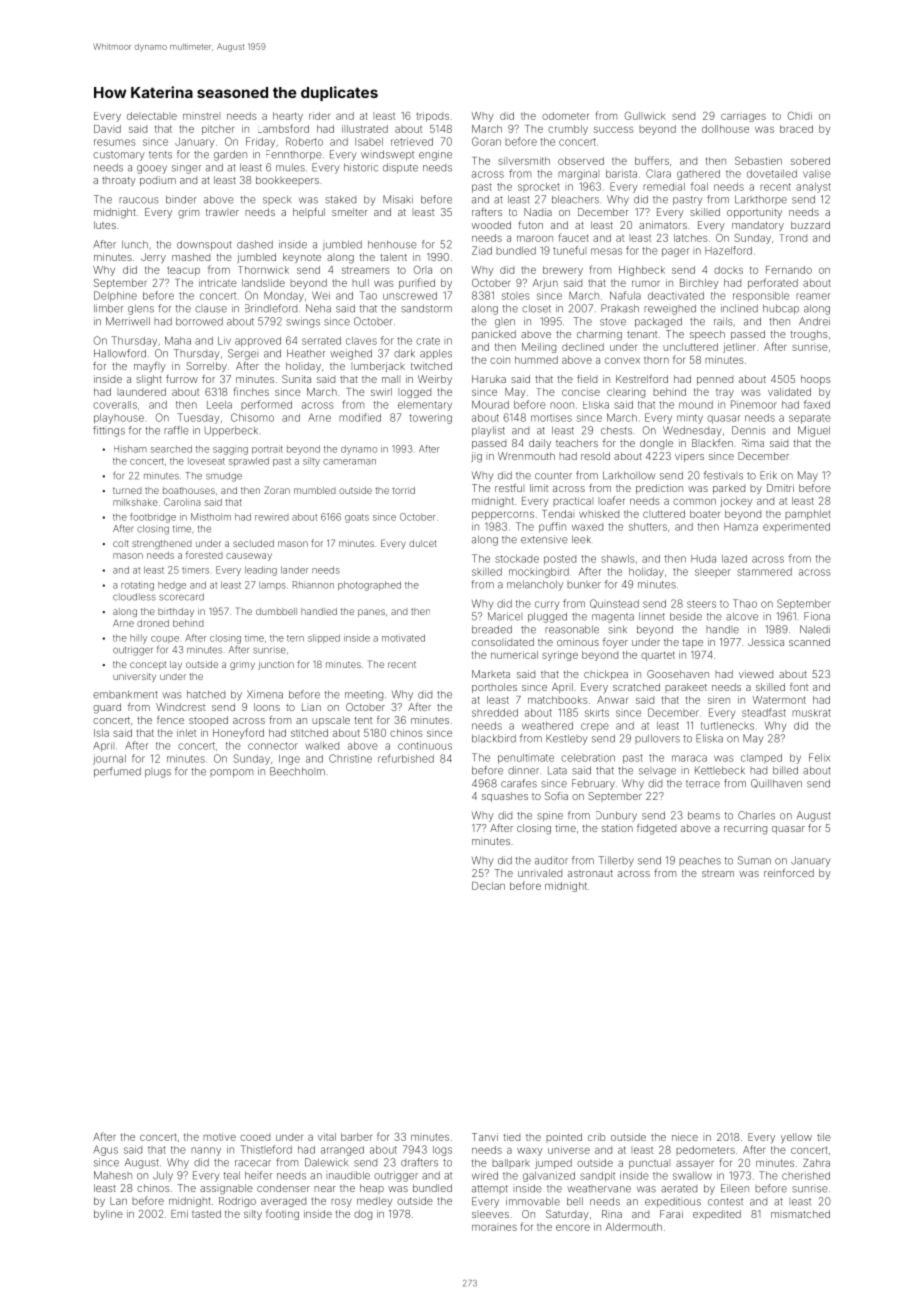  What do you see at coordinates (432, 117) in the page?
I see `tripods` at bounding box center [432, 117].
